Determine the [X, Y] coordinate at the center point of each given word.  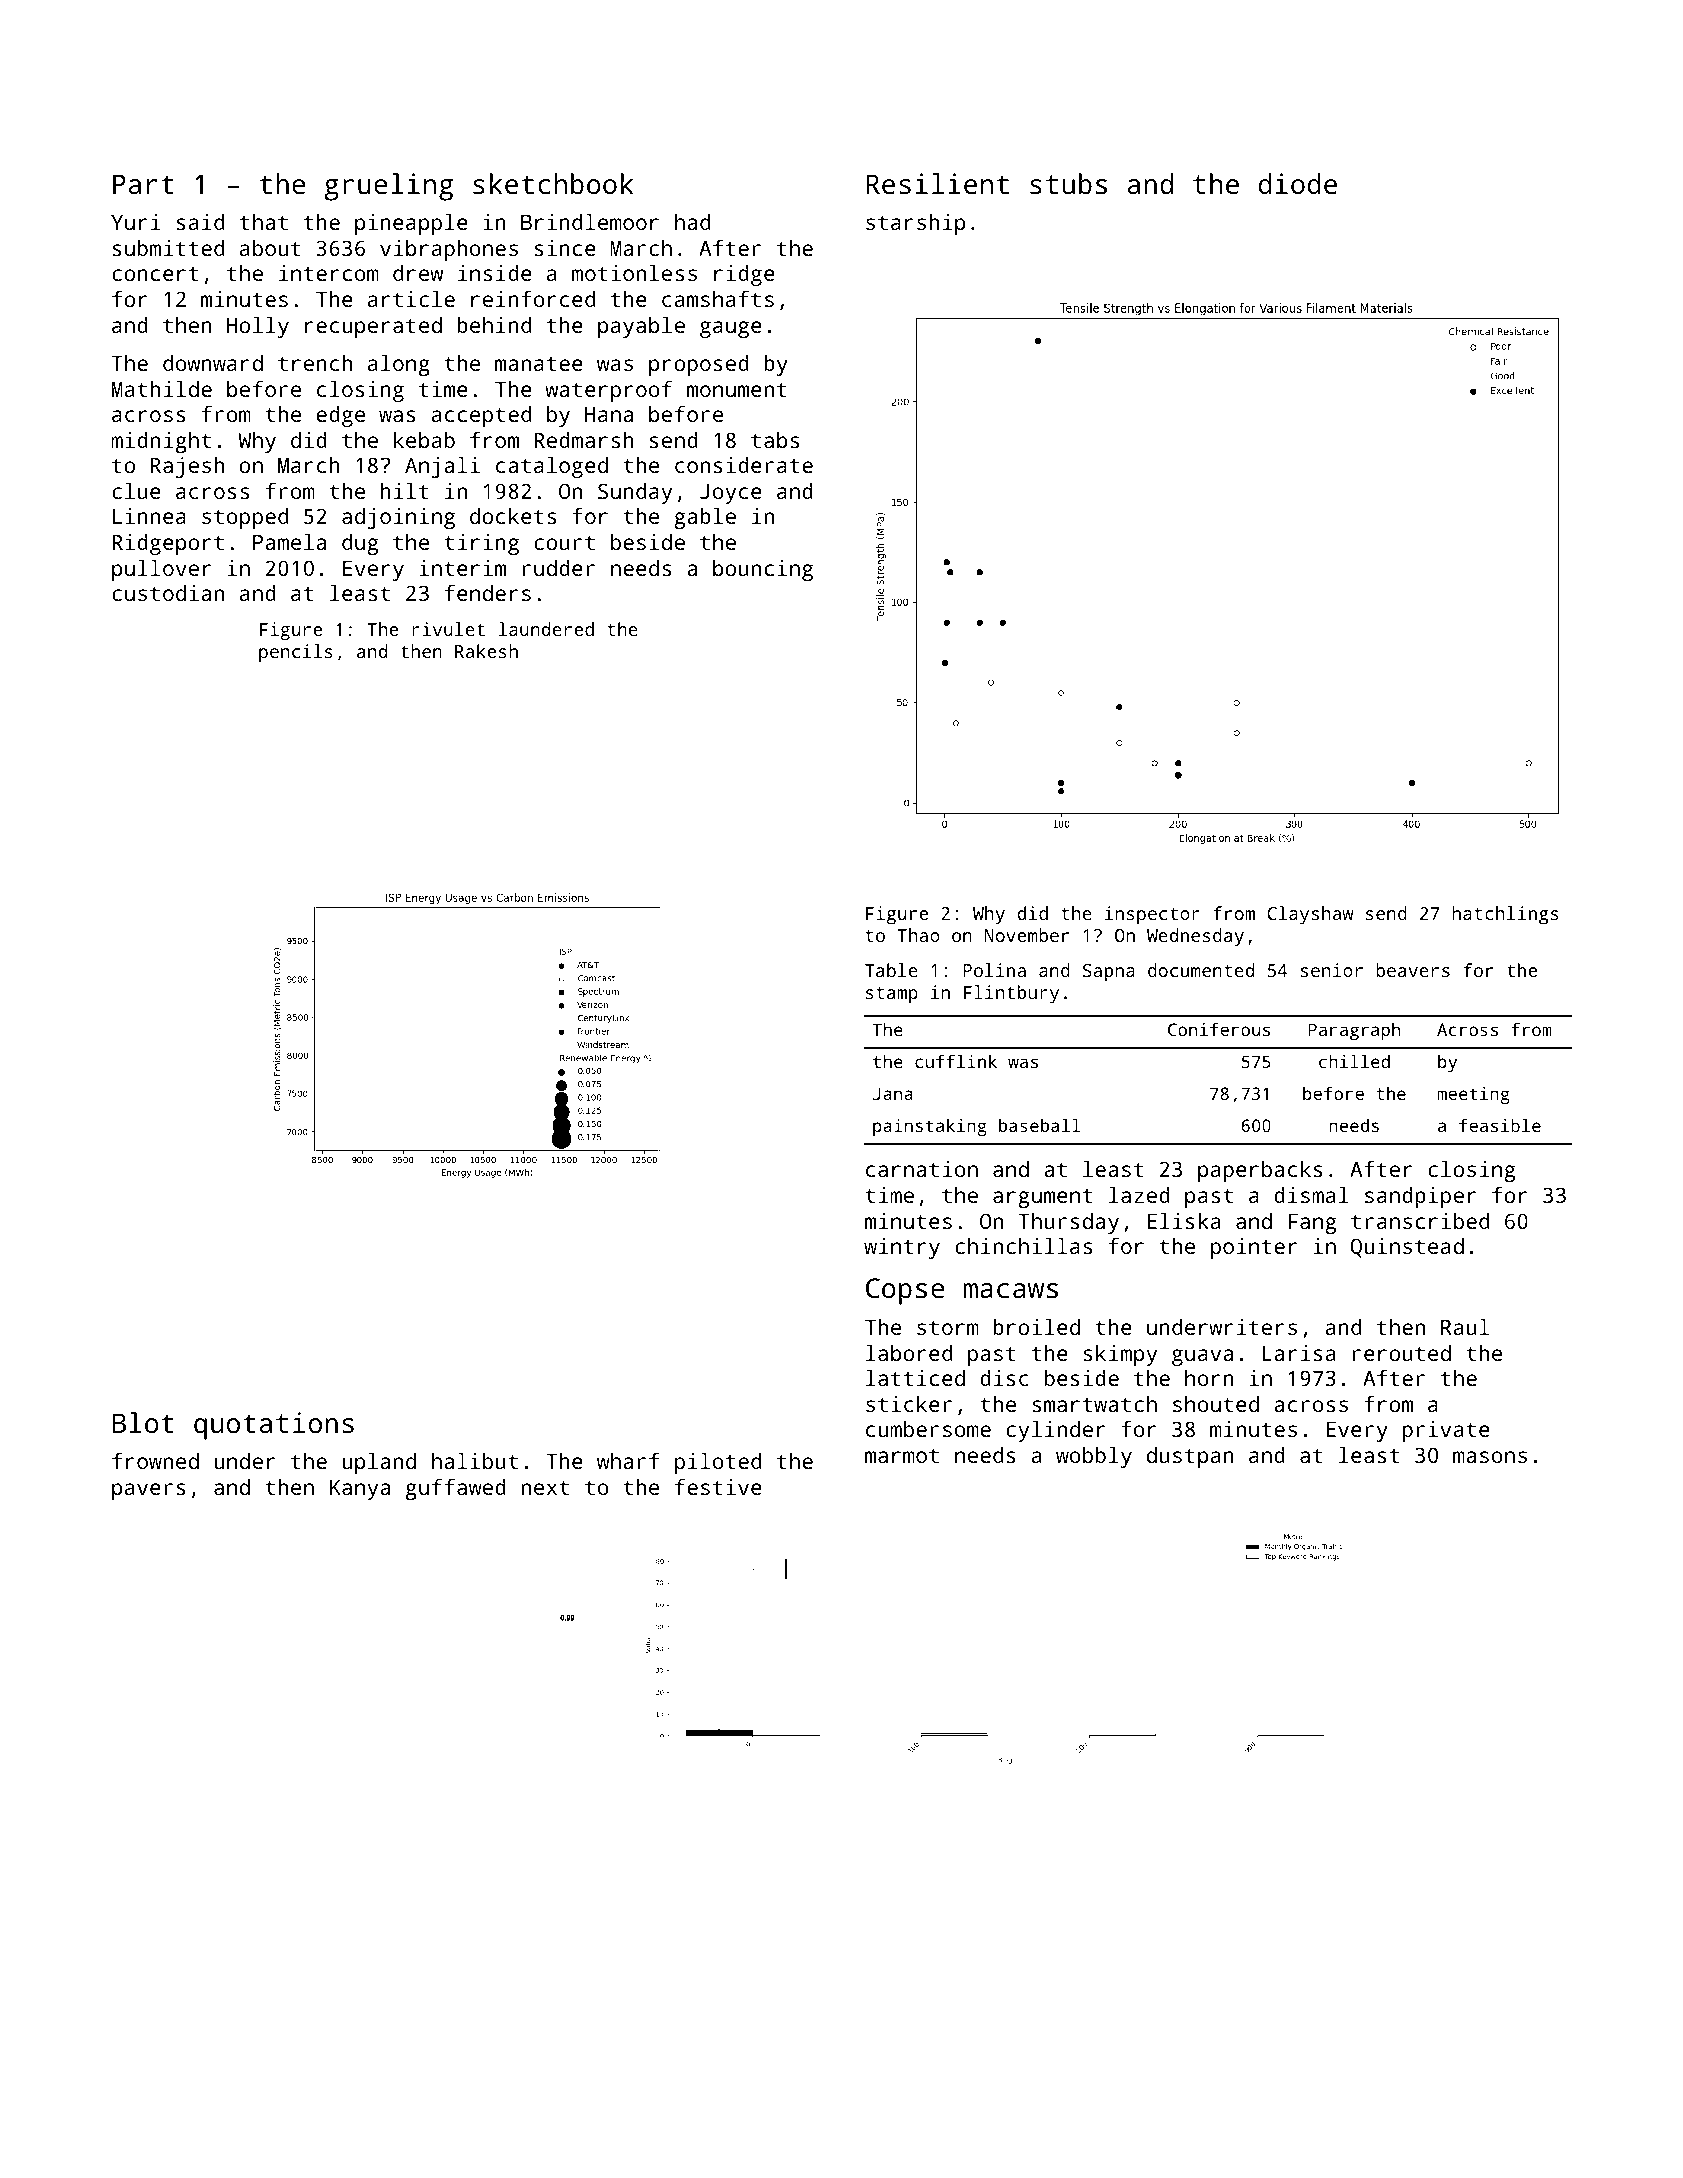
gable [705, 518]
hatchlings [1505, 915]
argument [1042, 1198]
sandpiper [1420, 1197]
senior [1332, 970]
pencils [296, 653]
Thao [918, 935]
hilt [405, 491]
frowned [155, 1460]
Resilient [937, 184]
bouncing [763, 570]
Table [891, 970]
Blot [143, 1422]
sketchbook [553, 184]
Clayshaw [1310, 915]
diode [1298, 183]
